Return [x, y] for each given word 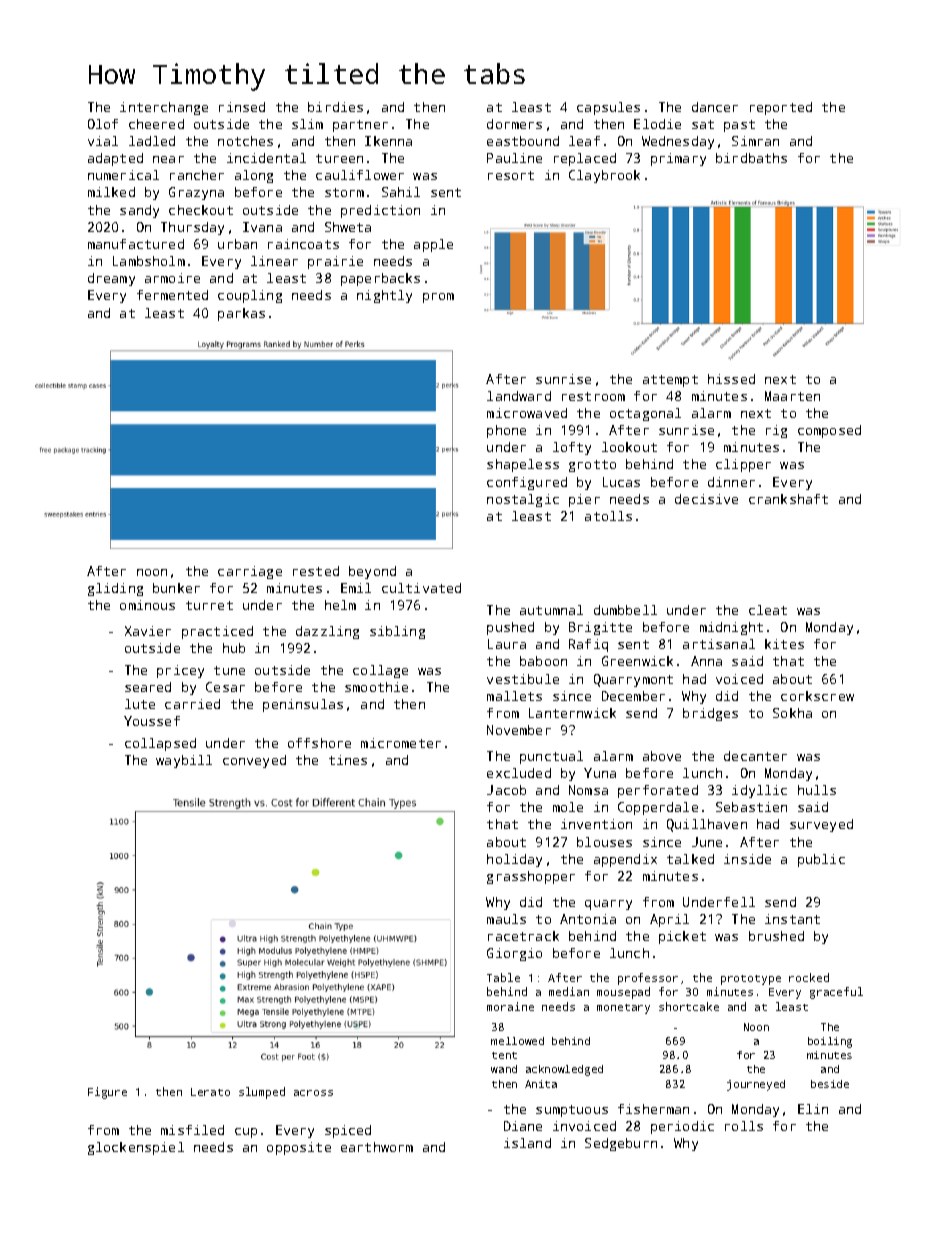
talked [690, 859]
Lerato [210, 1092]
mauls [506, 919]
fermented [172, 295]
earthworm [377, 1147]
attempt [670, 381]
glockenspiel [136, 1148]
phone [506, 431]
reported [781, 108]
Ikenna [388, 141]
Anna [706, 661]
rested [316, 571]
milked [111, 192]
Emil [356, 588]
